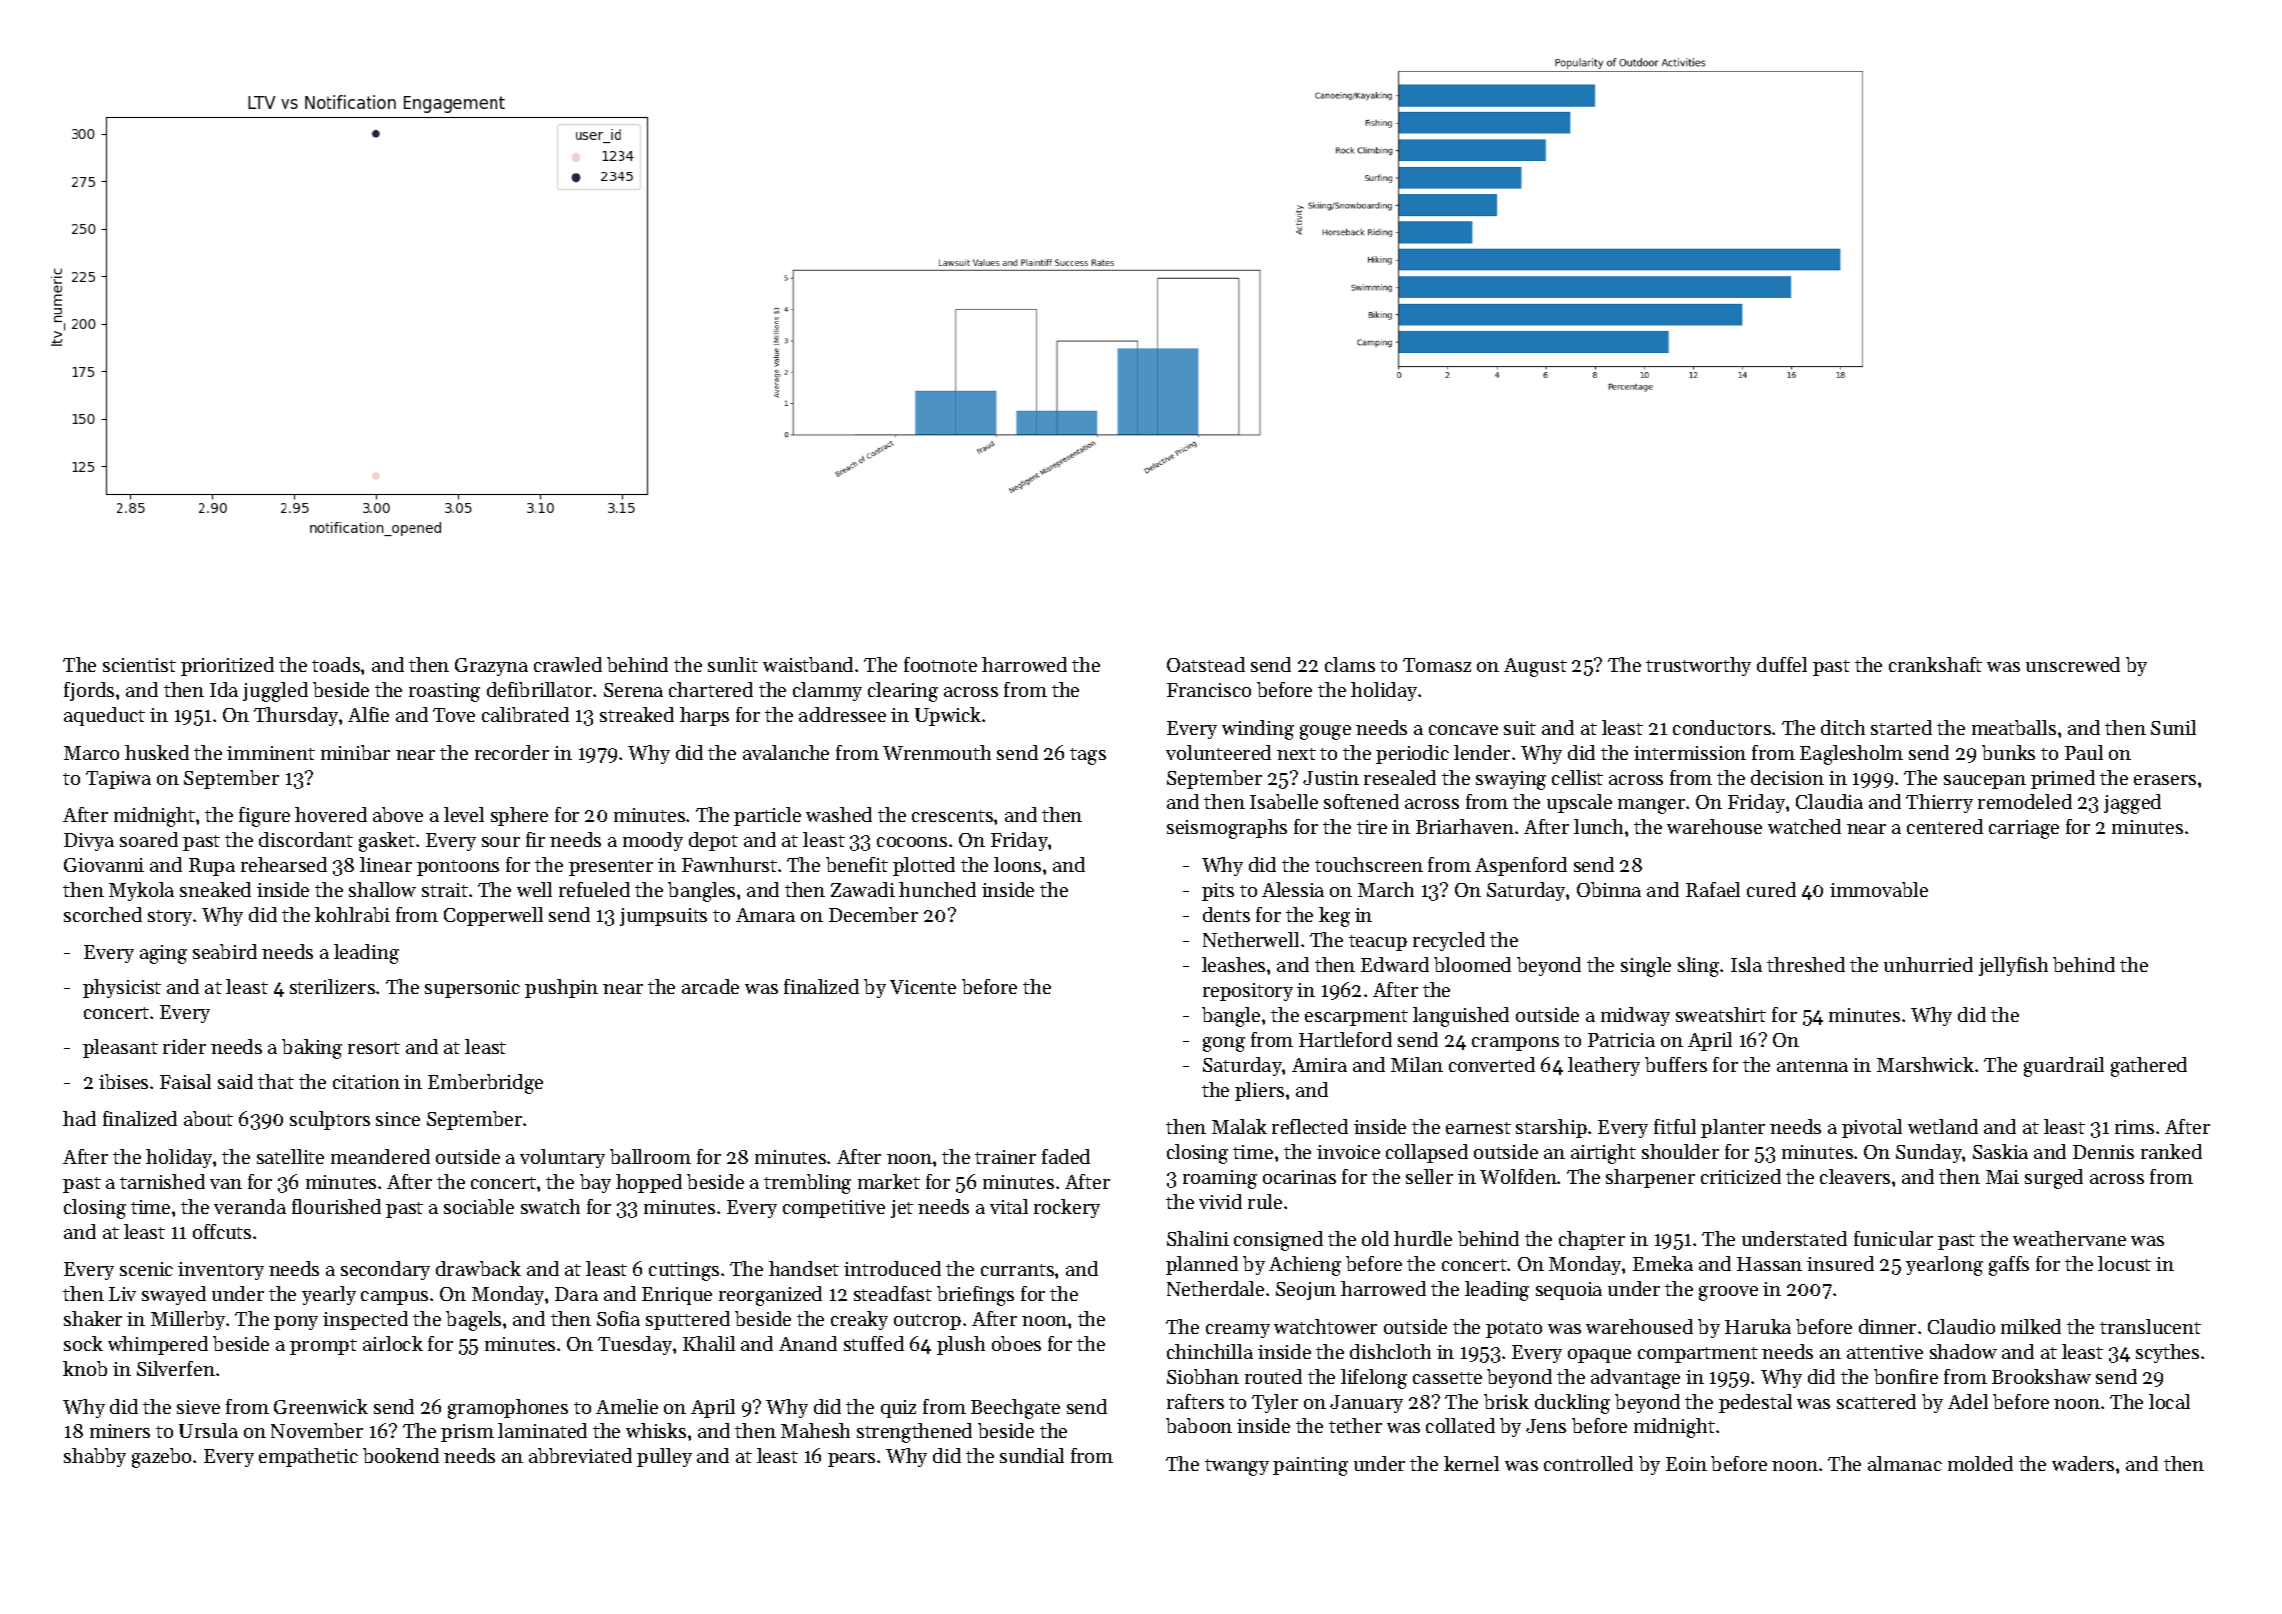 Image resolution: width=2282 pixels, height=1614 pixels. Describe the element at coordinates (2150, 1326) in the screenshot. I see `translucent` at that location.
